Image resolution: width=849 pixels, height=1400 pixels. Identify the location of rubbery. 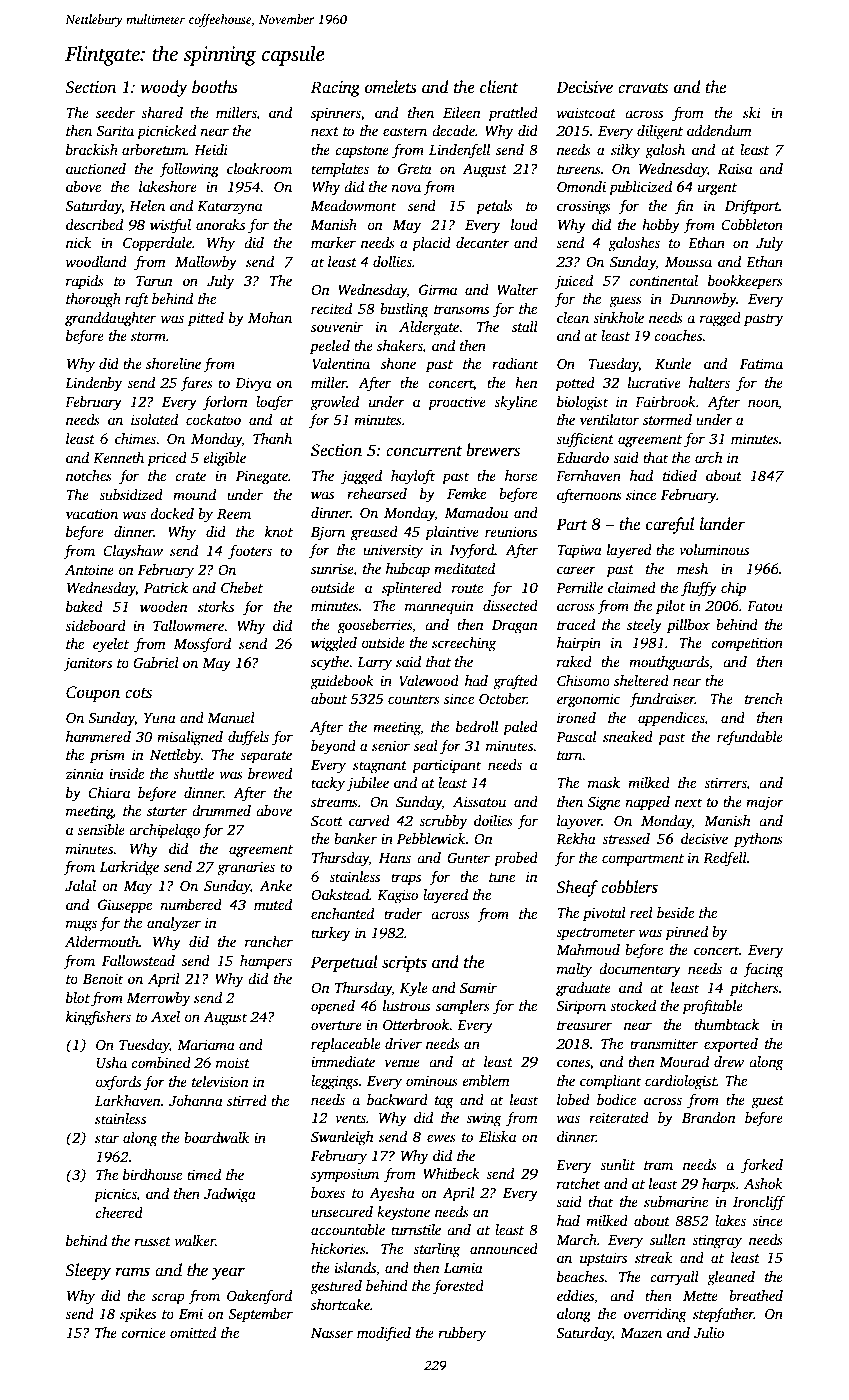
(462, 1334).
